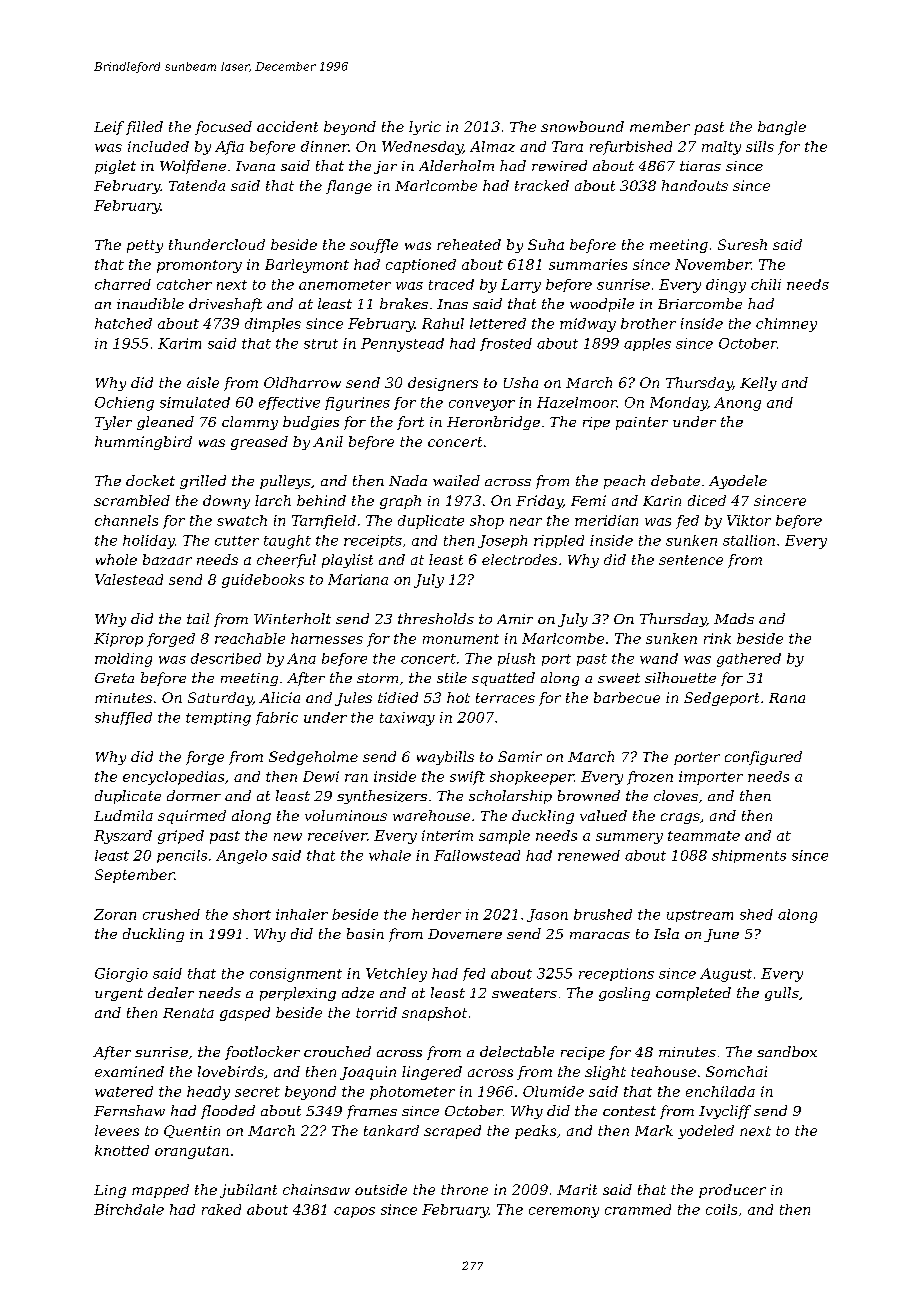 This screenshot has width=924, height=1308. Describe the element at coordinates (118, 640) in the screenshot. I see `Kiprop` at that location.
